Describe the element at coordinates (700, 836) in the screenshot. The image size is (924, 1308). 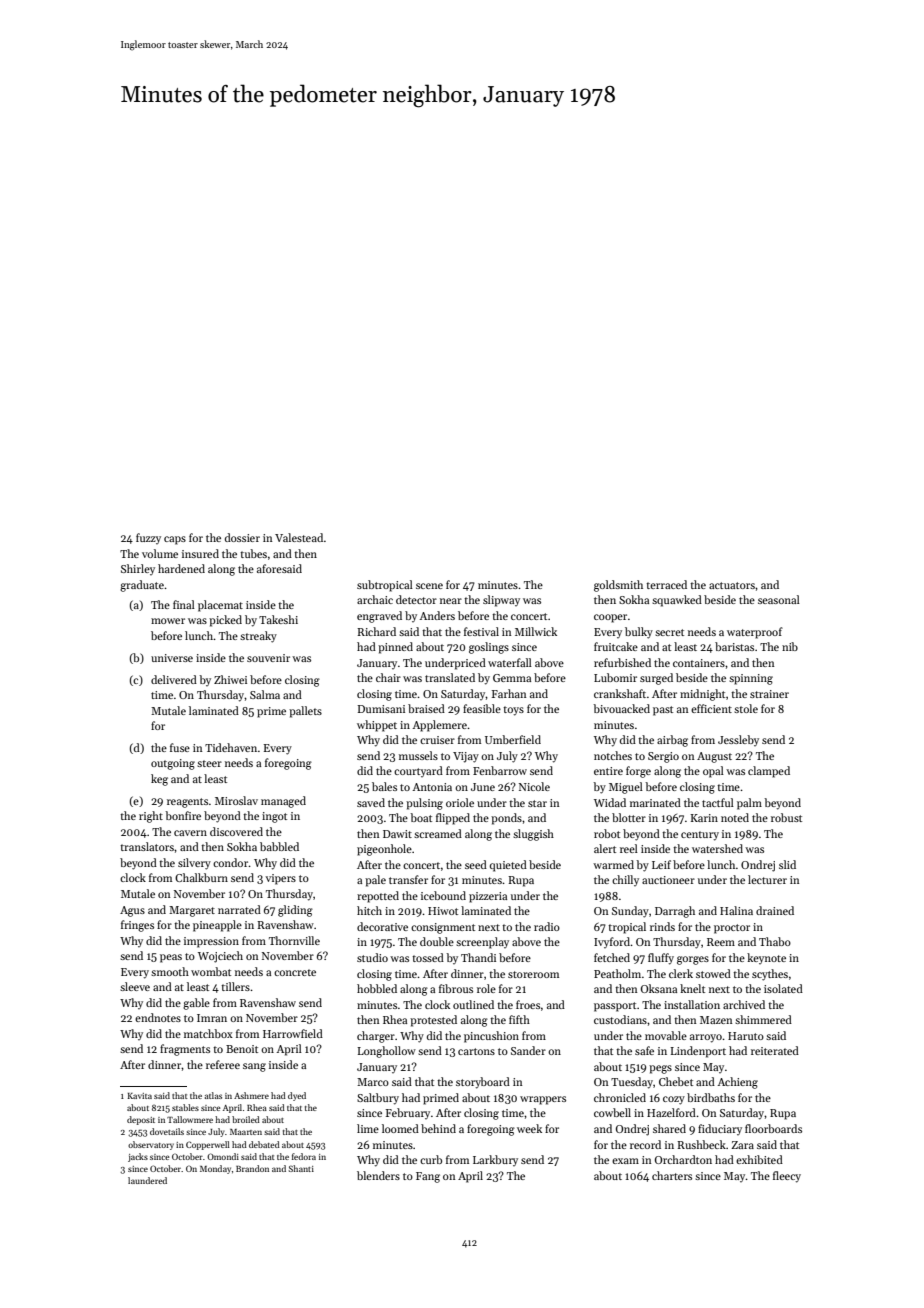
I see `century` at that location.
